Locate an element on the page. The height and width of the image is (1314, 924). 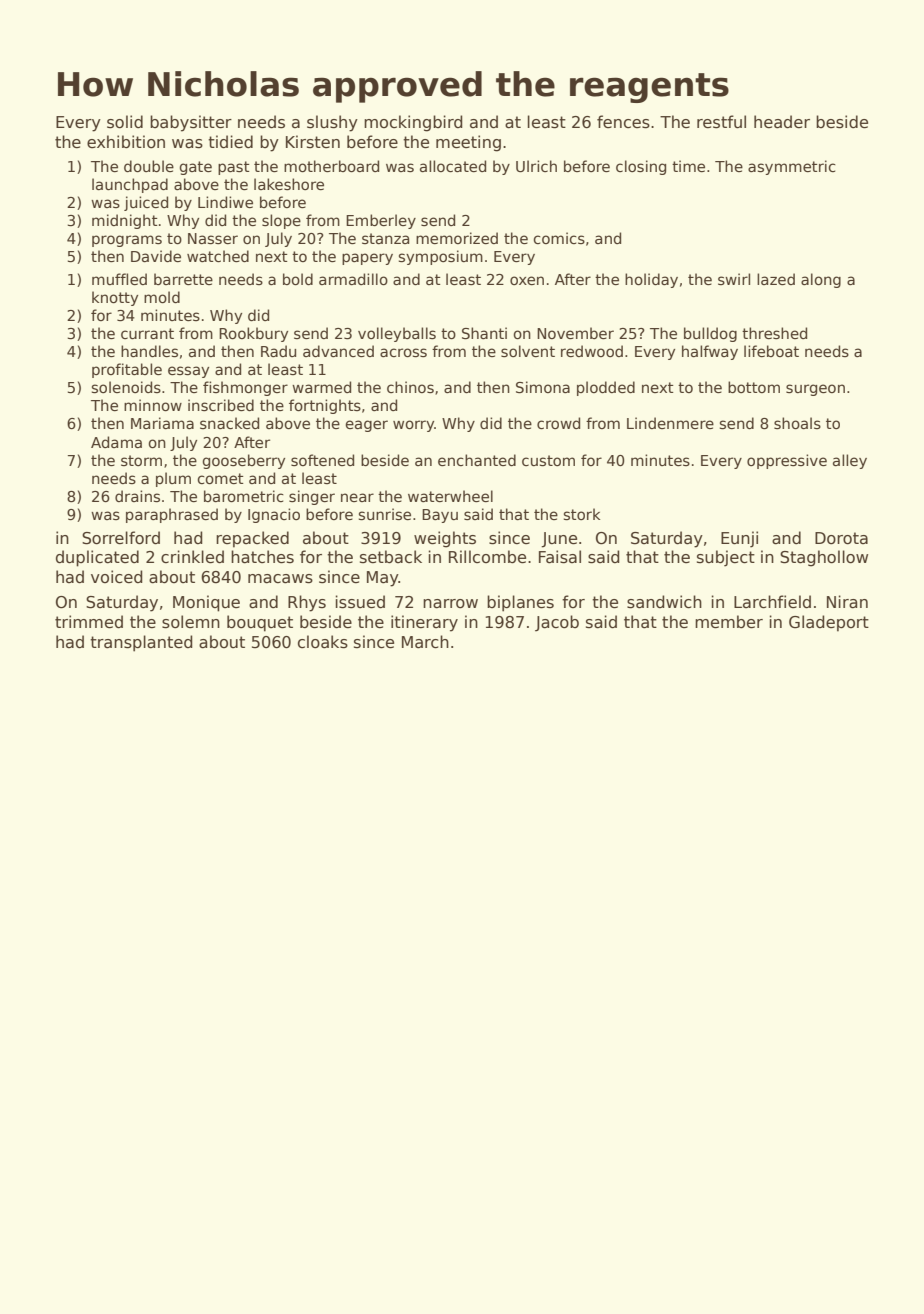
Lindenmere is located at coordinates (670, 423).
